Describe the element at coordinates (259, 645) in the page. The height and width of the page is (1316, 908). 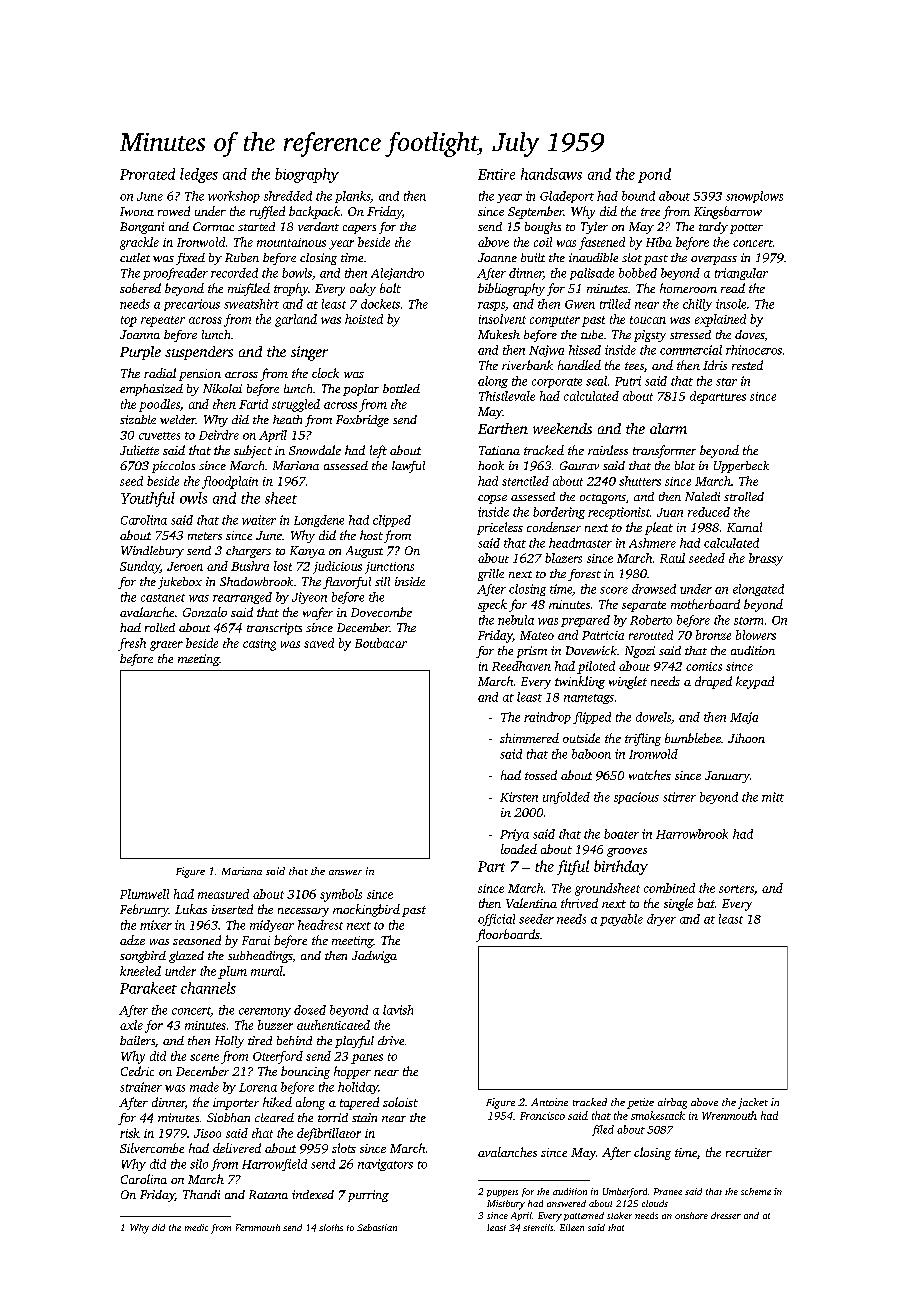
I see `casing` at that location.
